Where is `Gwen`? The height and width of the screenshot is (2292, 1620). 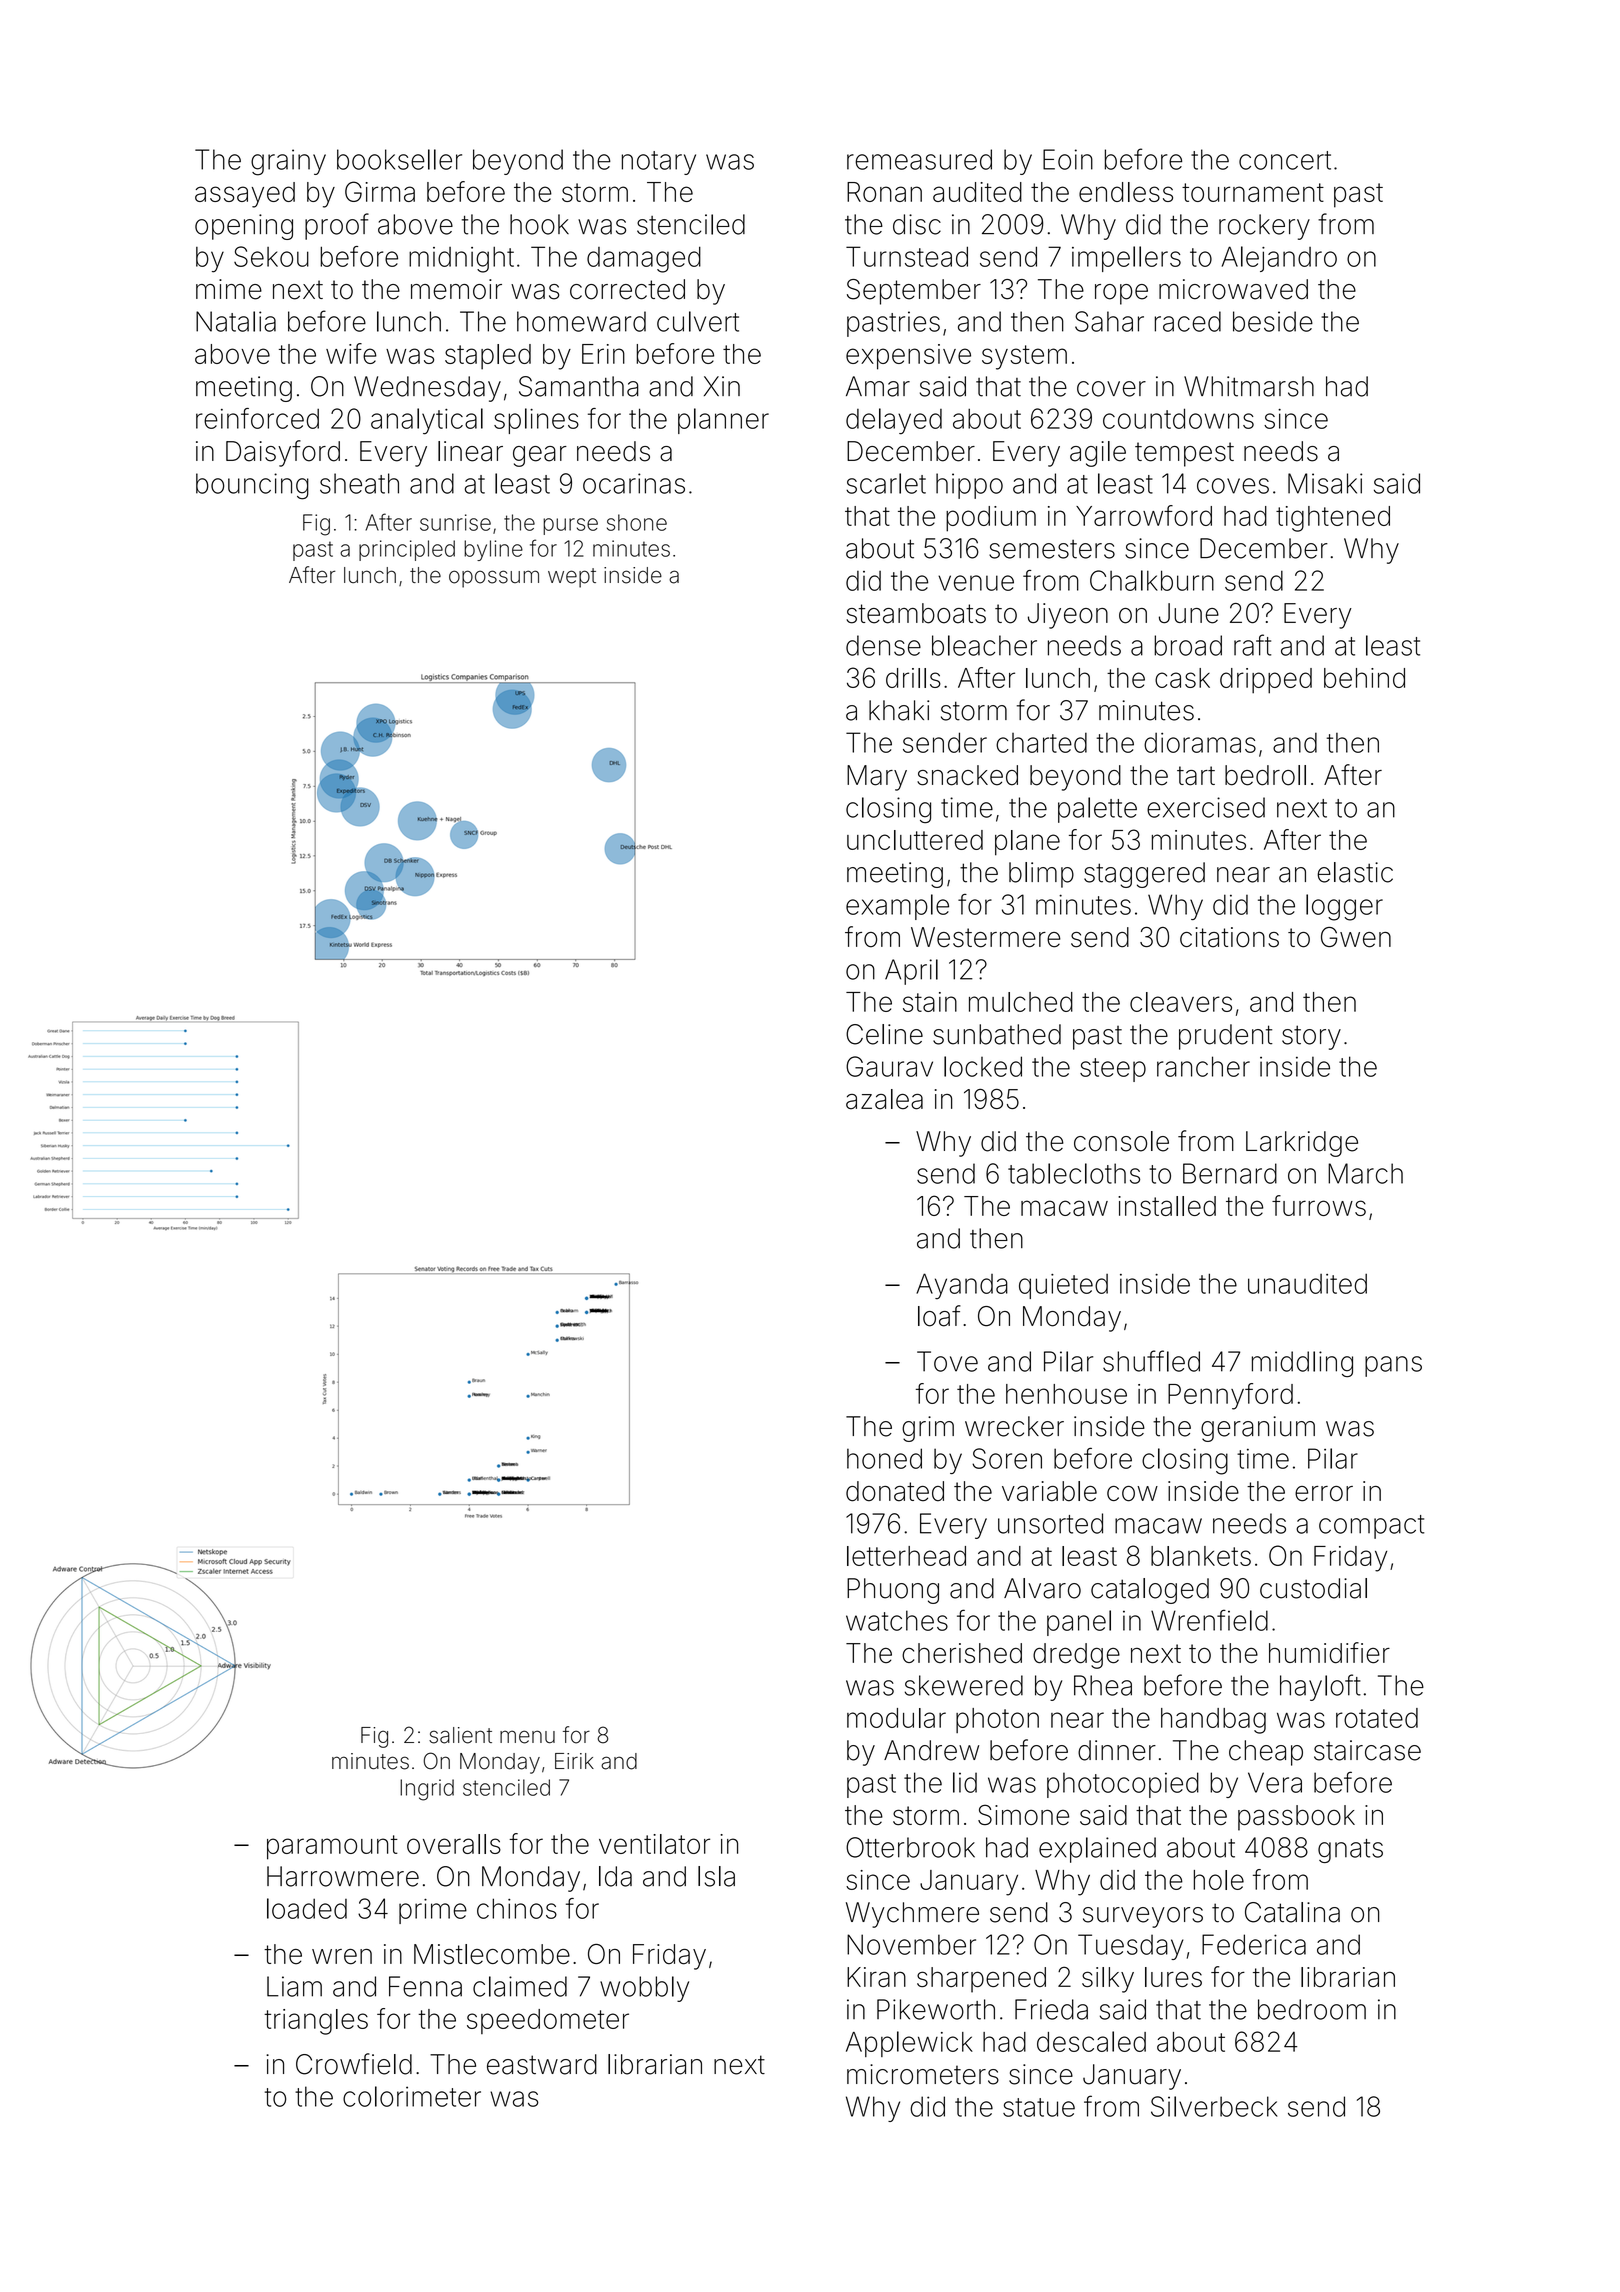 Gwen is located at coordinates (1356, 937).
